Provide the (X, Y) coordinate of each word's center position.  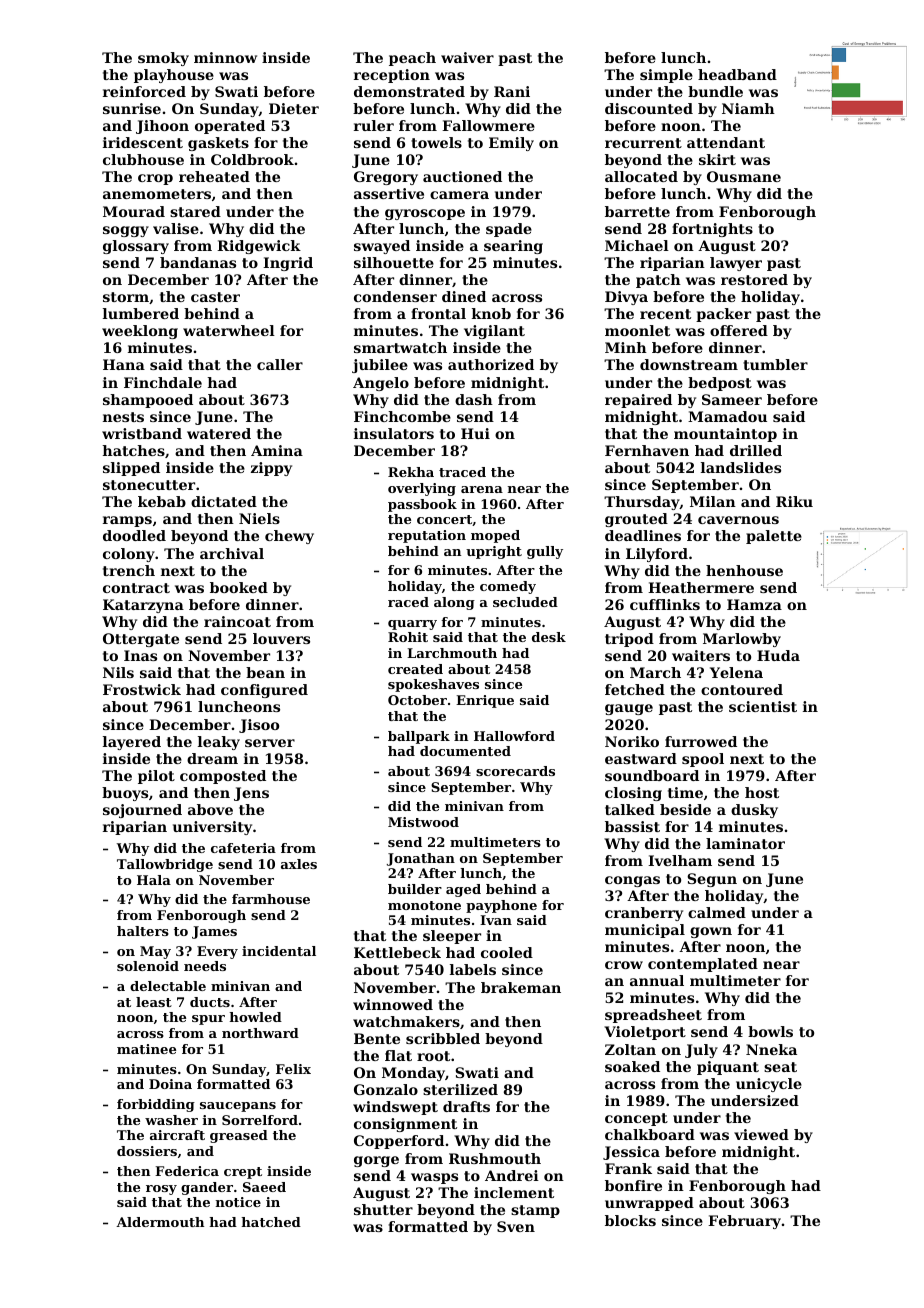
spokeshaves (433, 685)
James (214, 932)
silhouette (394, 262)
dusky (754, 811)
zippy (271, 469)
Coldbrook (252, 159)
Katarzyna (143, 606)
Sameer (732, 399)
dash (474, 399)
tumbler (775, 364)
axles (299, 864)
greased (239, 1136)
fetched (635, 689)
